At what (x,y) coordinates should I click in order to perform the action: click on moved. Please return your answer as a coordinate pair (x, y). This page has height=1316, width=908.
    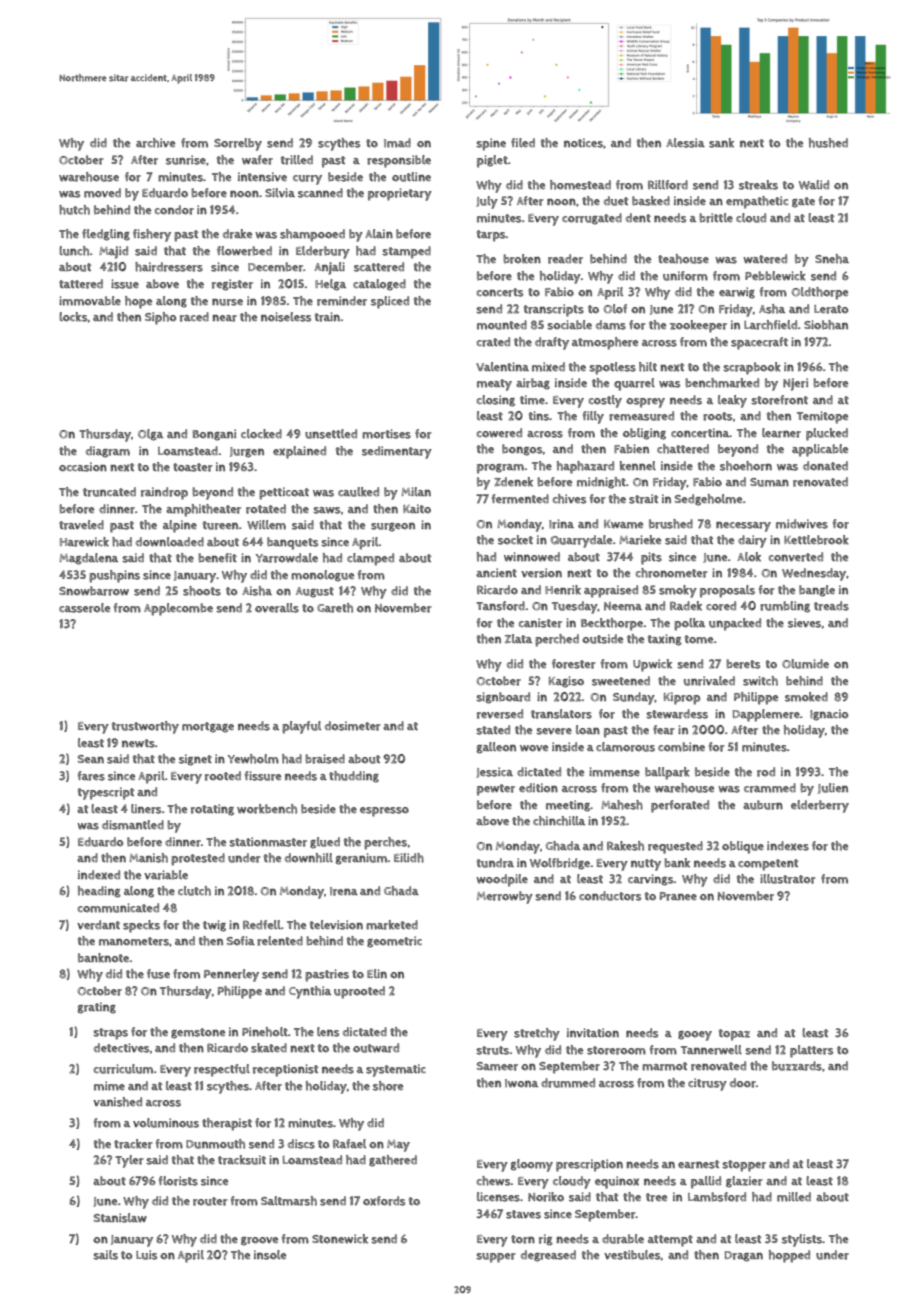
    Looking at the image, I should click on (102, 193).
